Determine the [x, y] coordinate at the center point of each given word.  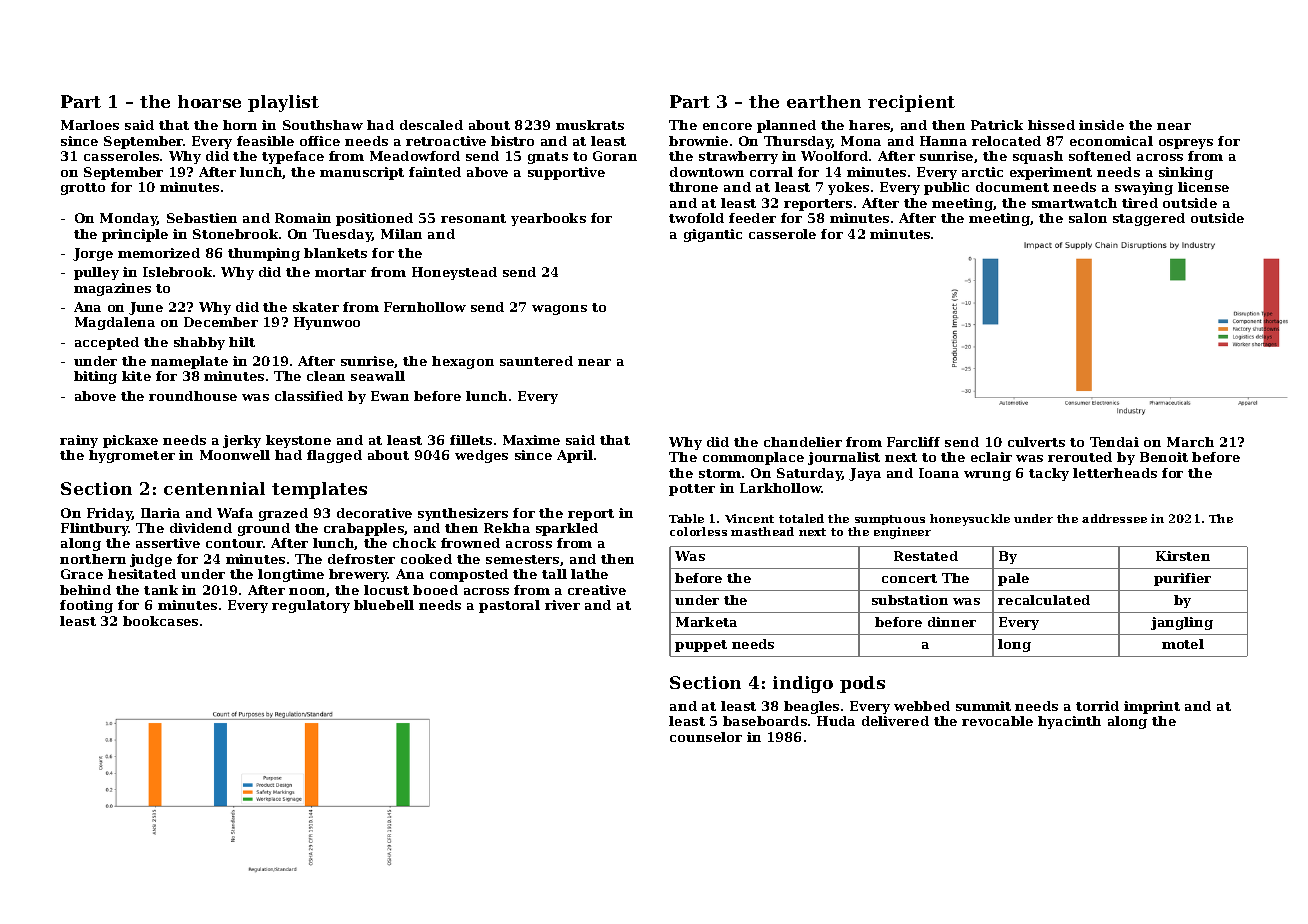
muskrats [590, 125]
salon [1088, 218]
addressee [1114, 518]
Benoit [1164, 457]
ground [264, 529]
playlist [283, 103]
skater [316, 307]
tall [554, 574]
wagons [559, 310]
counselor [706, 737]
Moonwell [235, 455]
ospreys [1186, 144]
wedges [481, 456]
